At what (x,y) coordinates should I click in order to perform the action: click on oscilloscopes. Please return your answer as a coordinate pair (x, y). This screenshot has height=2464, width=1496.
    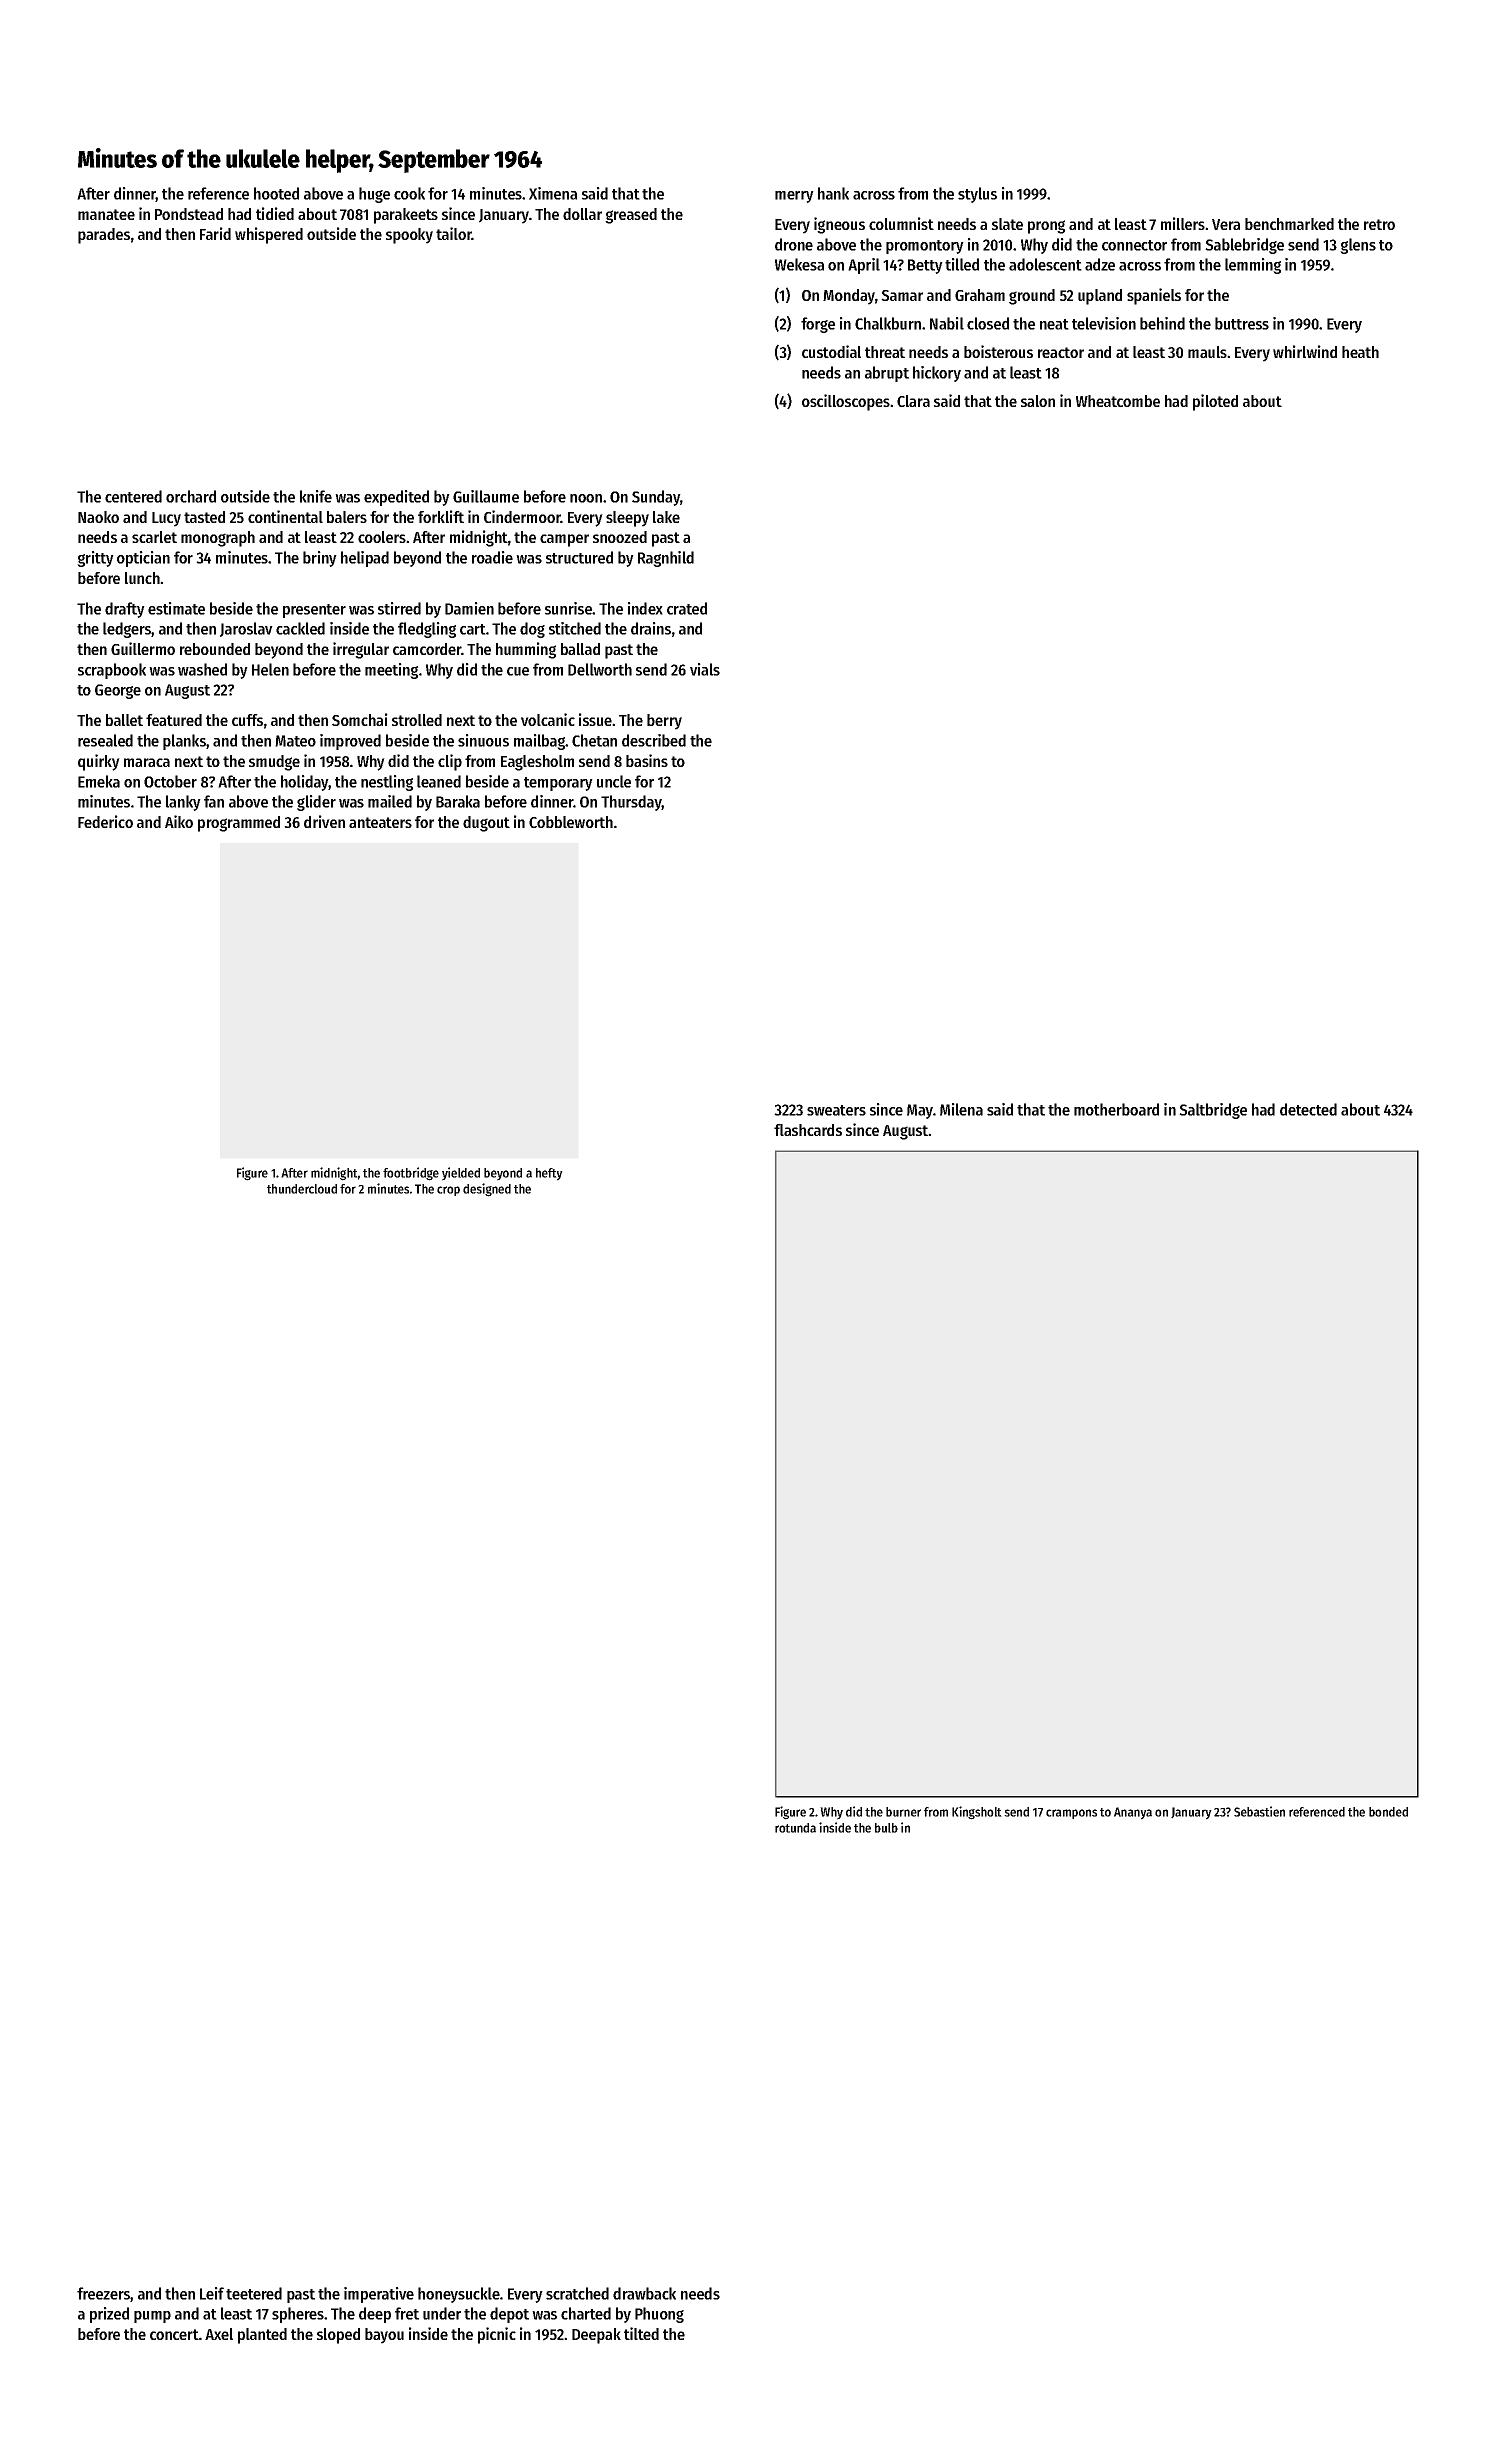
    Looking at the image, I should click on (846, 402).
